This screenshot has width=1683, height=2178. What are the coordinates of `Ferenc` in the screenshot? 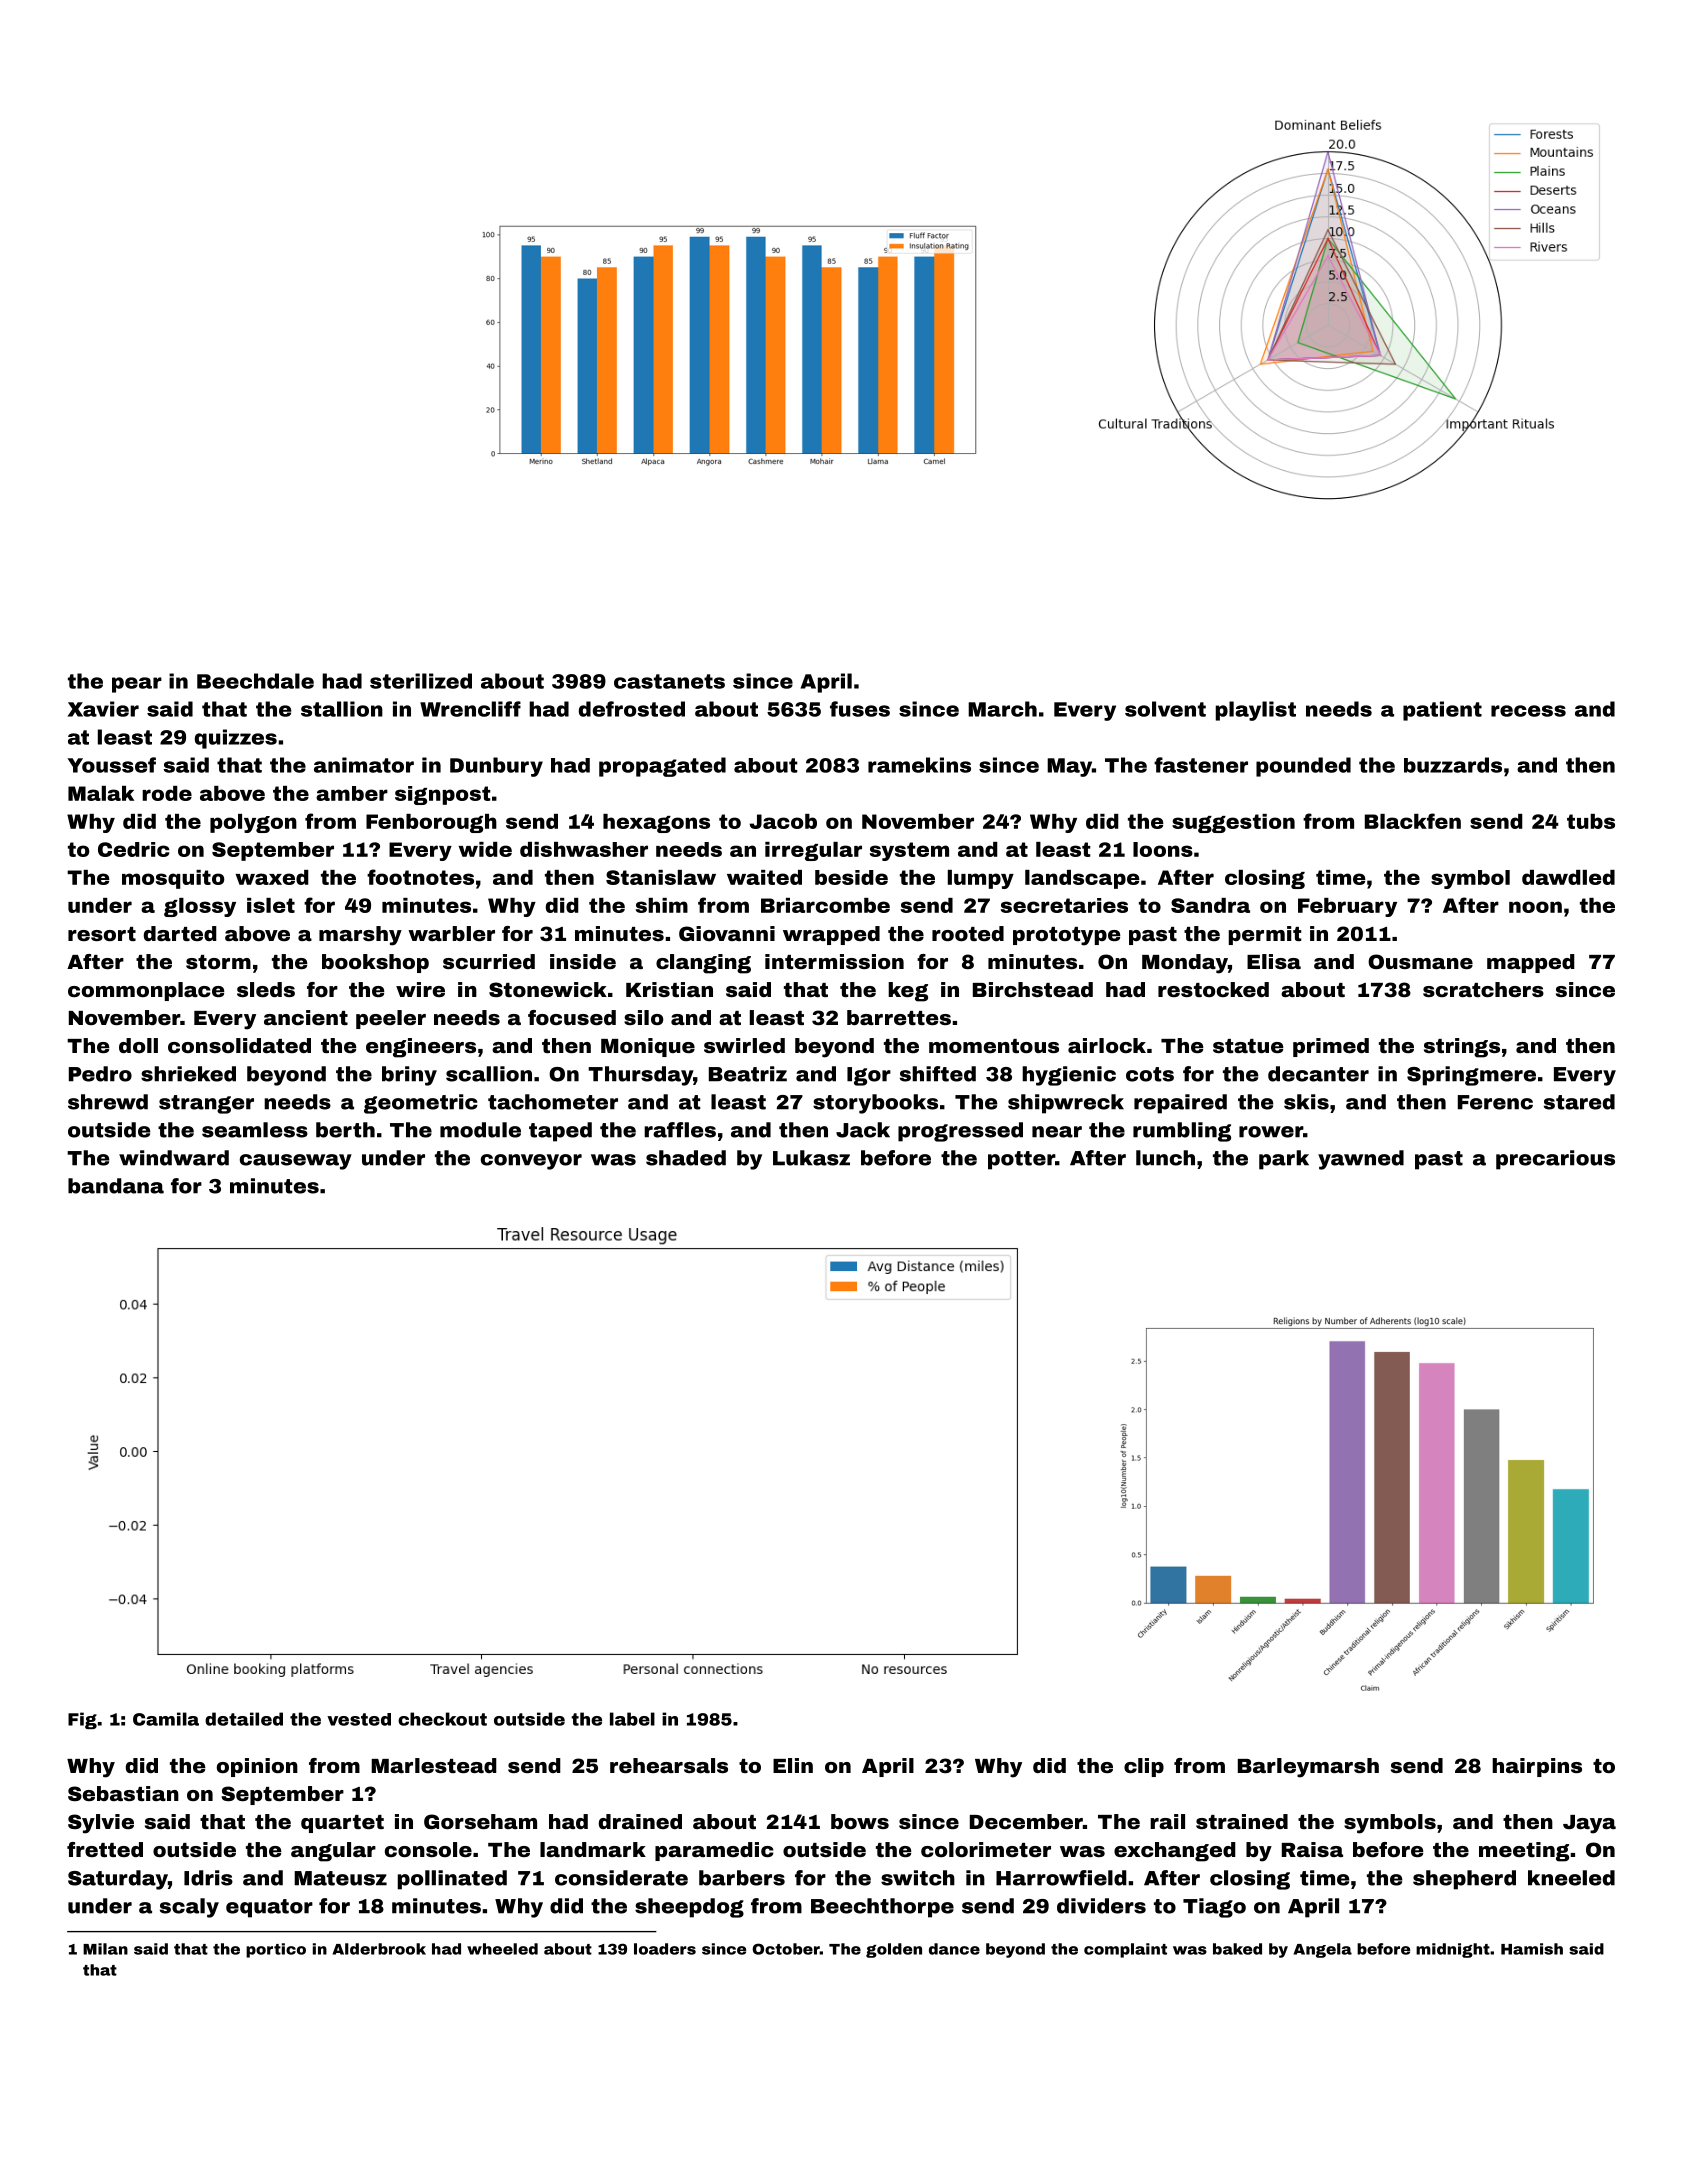 It's located at (1495, 1102).
